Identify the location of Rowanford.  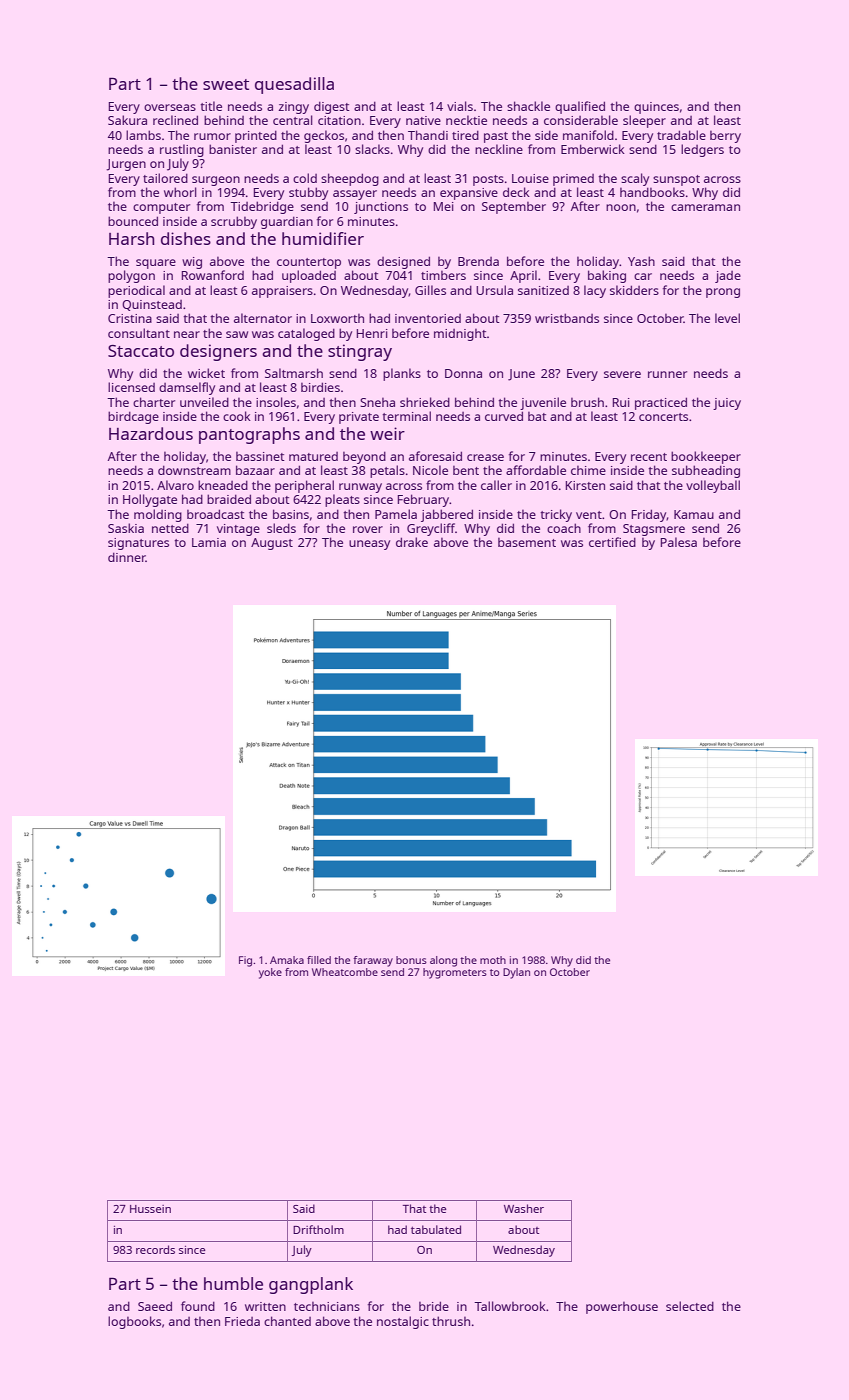
(213, 275).
